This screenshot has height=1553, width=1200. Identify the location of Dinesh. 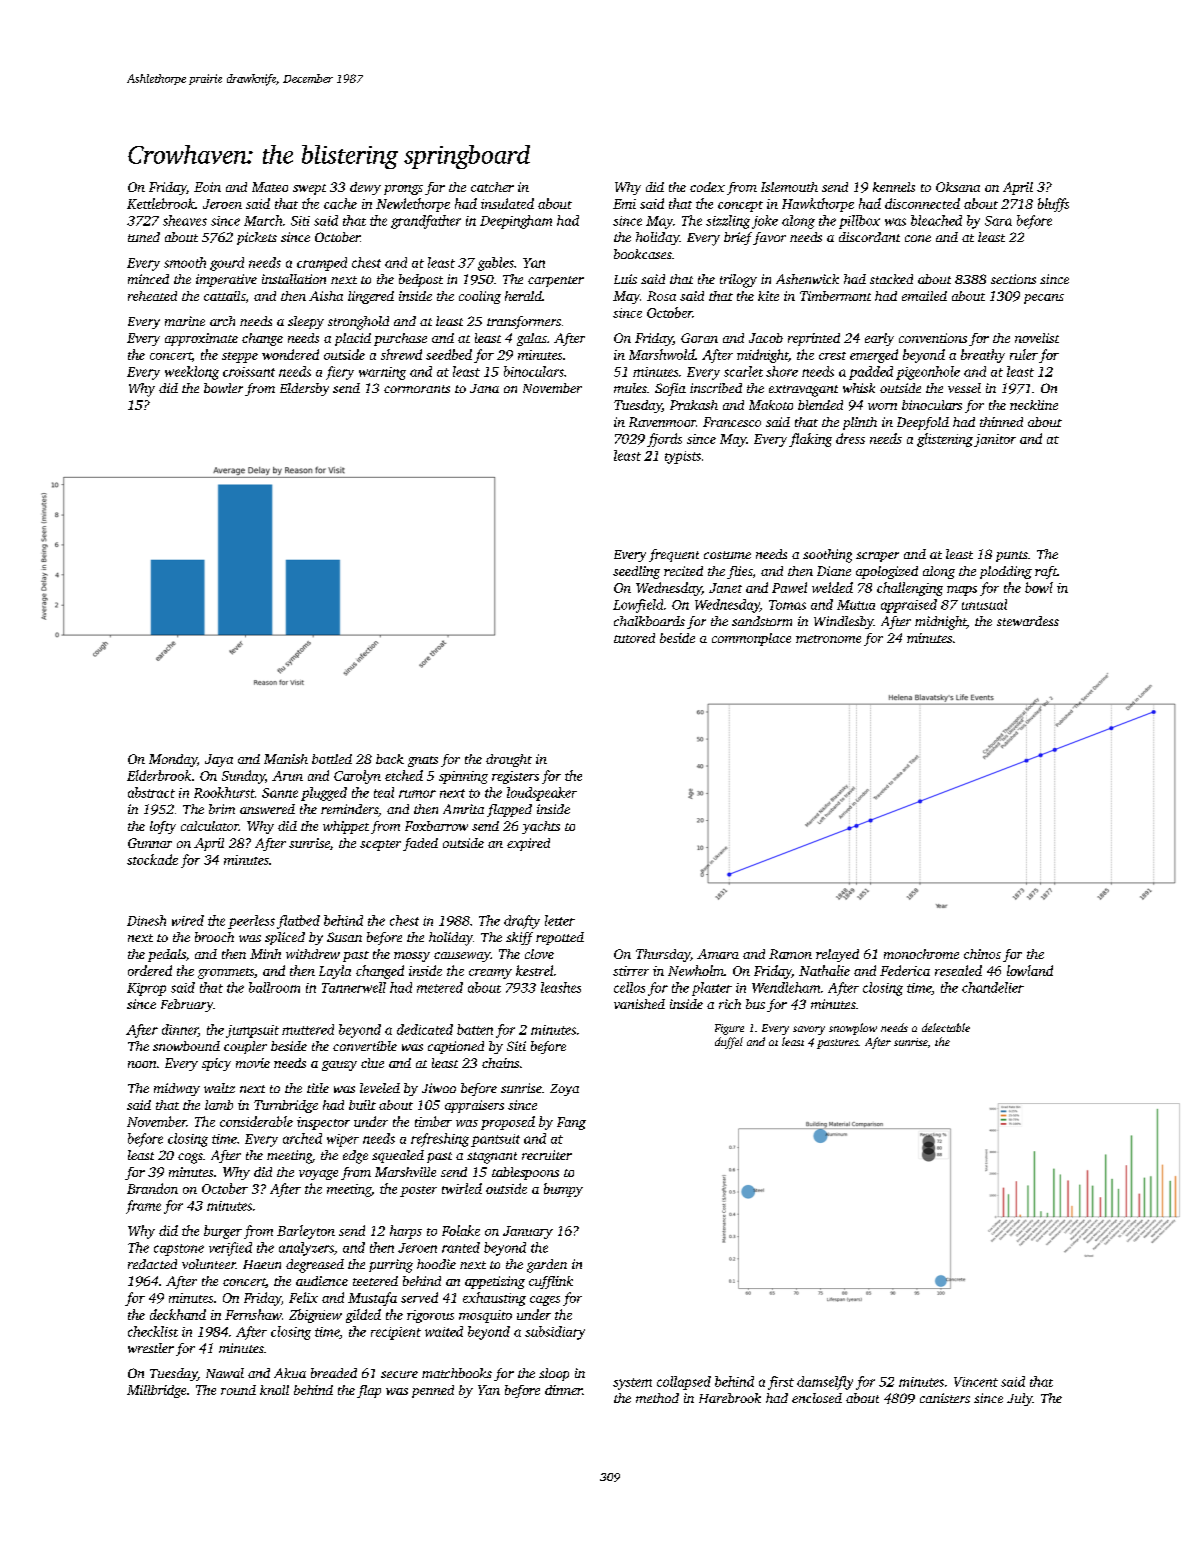
(146, 920).
